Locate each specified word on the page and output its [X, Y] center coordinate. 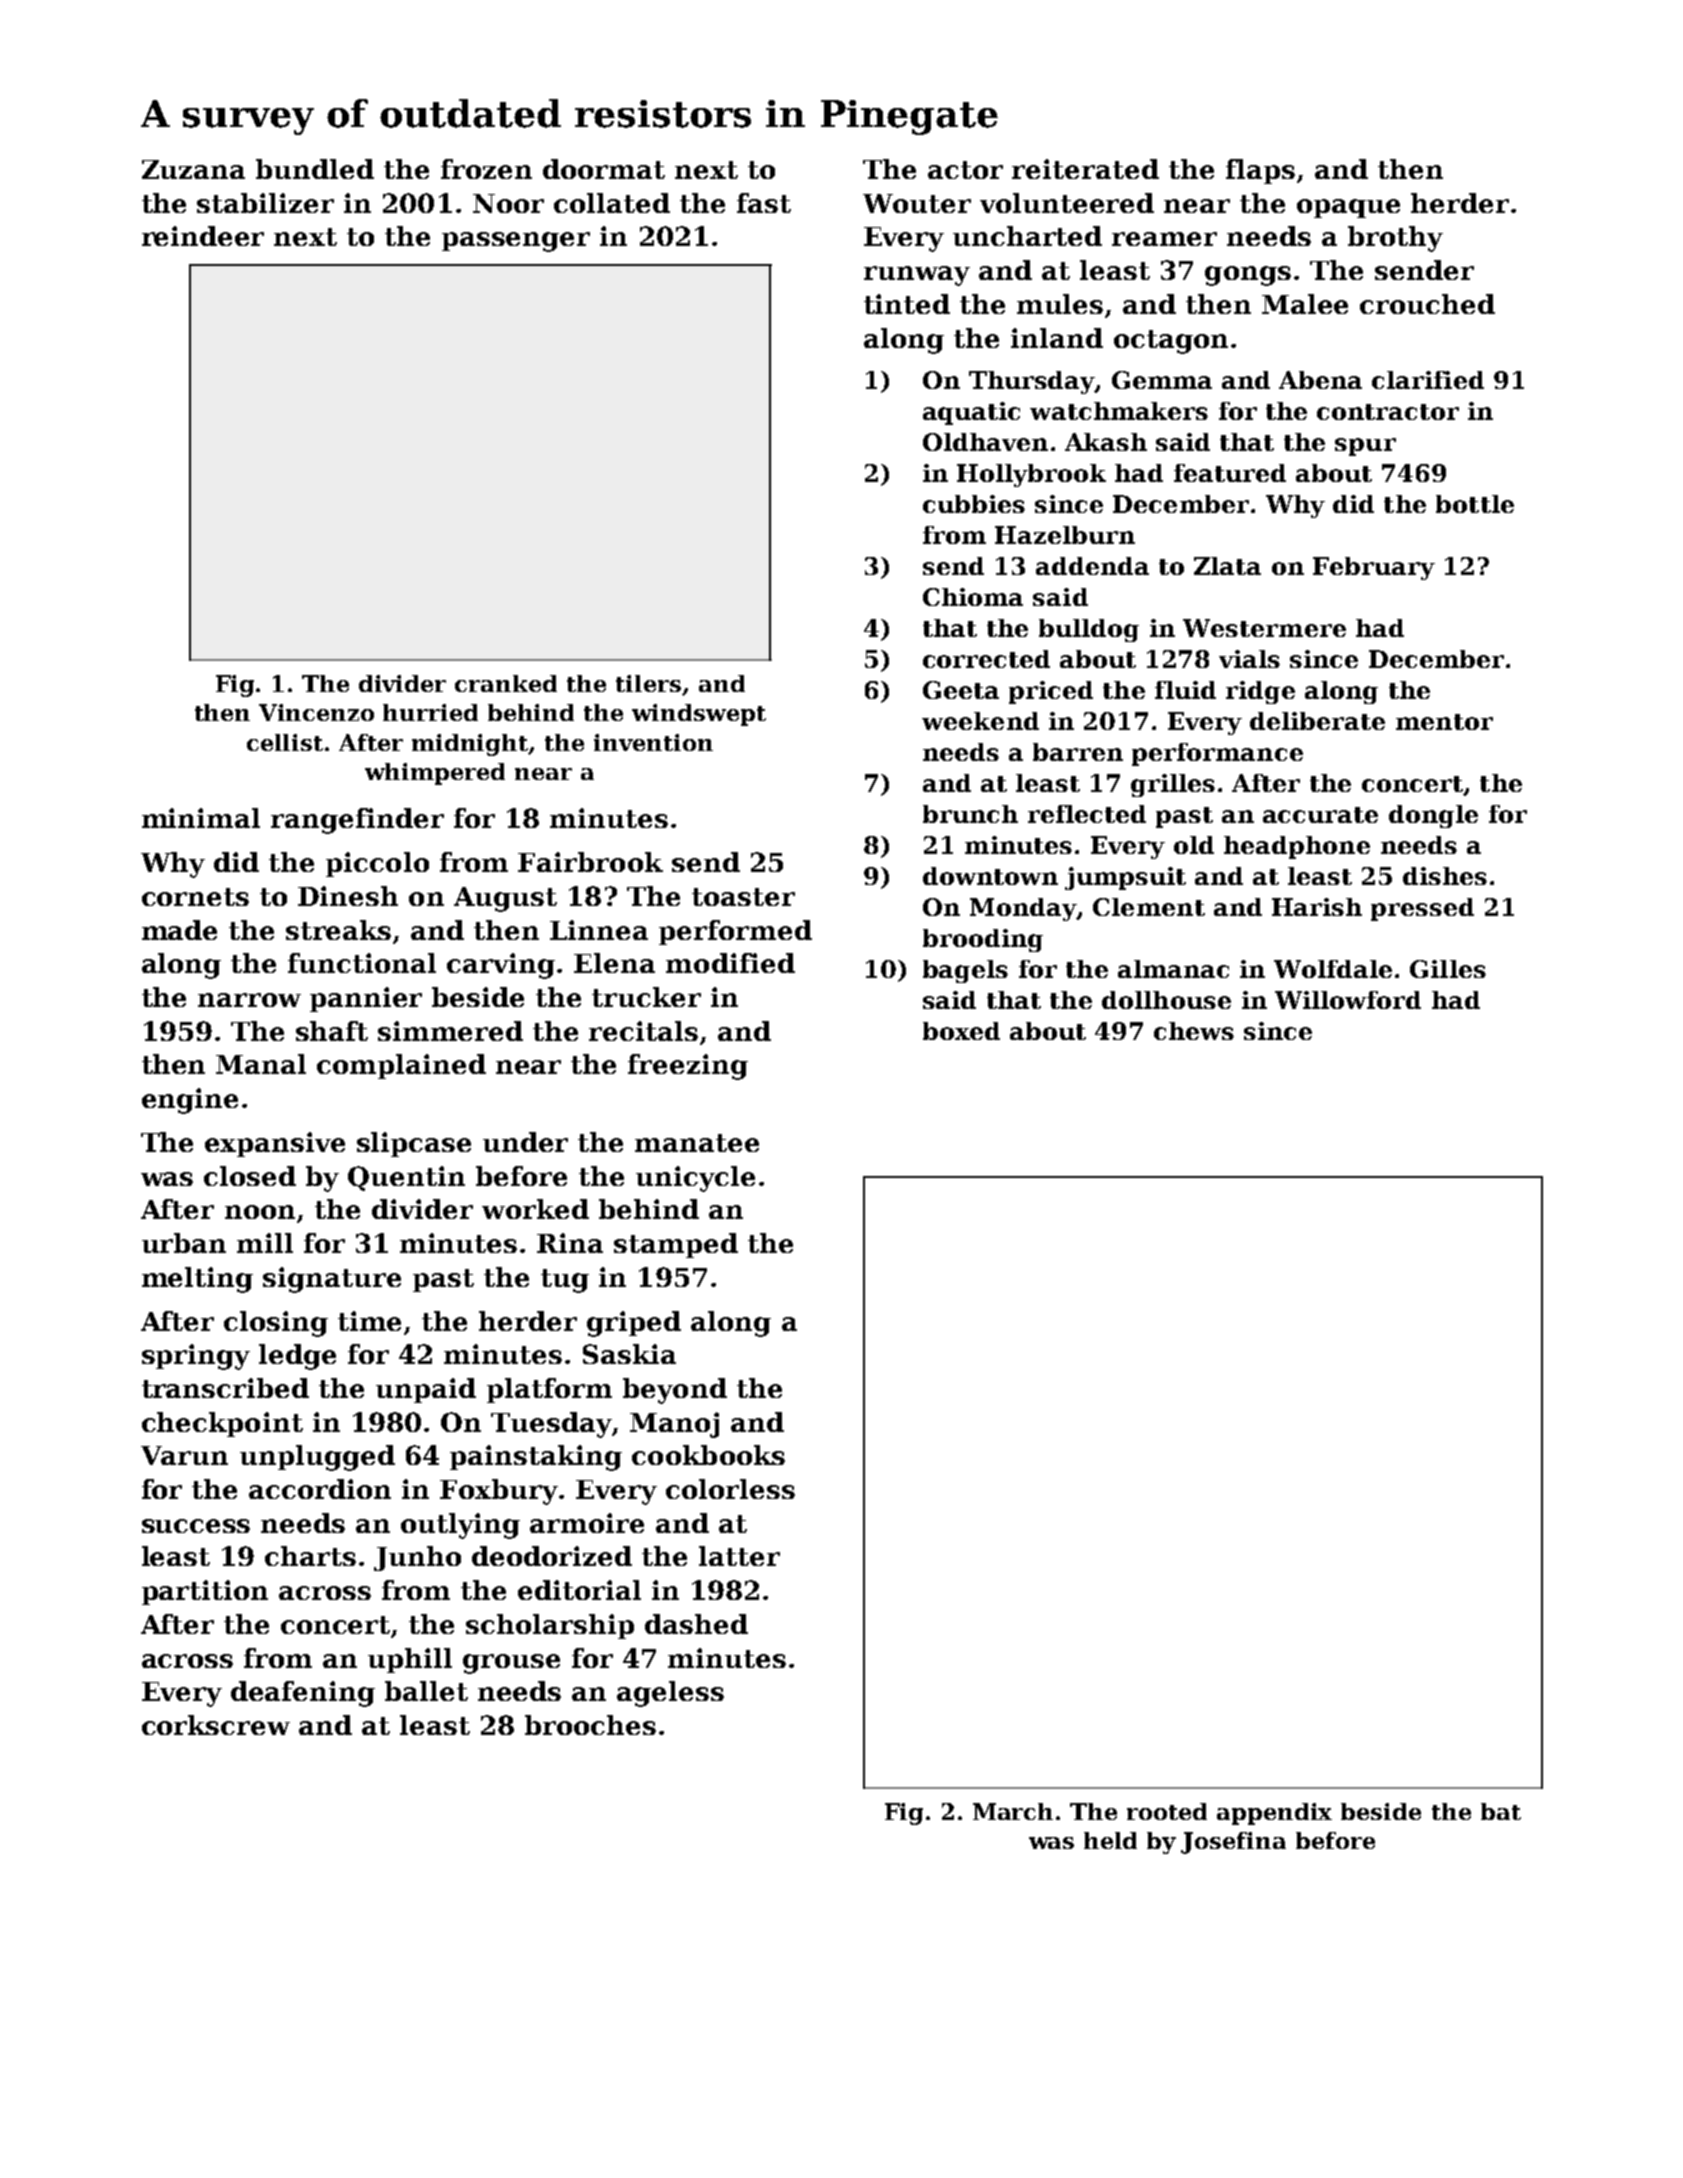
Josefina [1233, 1843]
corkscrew [216, 1725]
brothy [1395, 239]
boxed [961, 1031]
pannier [366, 999]
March [1013, 1811]
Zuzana [193, 169]
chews [1194, 1031]
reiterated [1085, 169]
